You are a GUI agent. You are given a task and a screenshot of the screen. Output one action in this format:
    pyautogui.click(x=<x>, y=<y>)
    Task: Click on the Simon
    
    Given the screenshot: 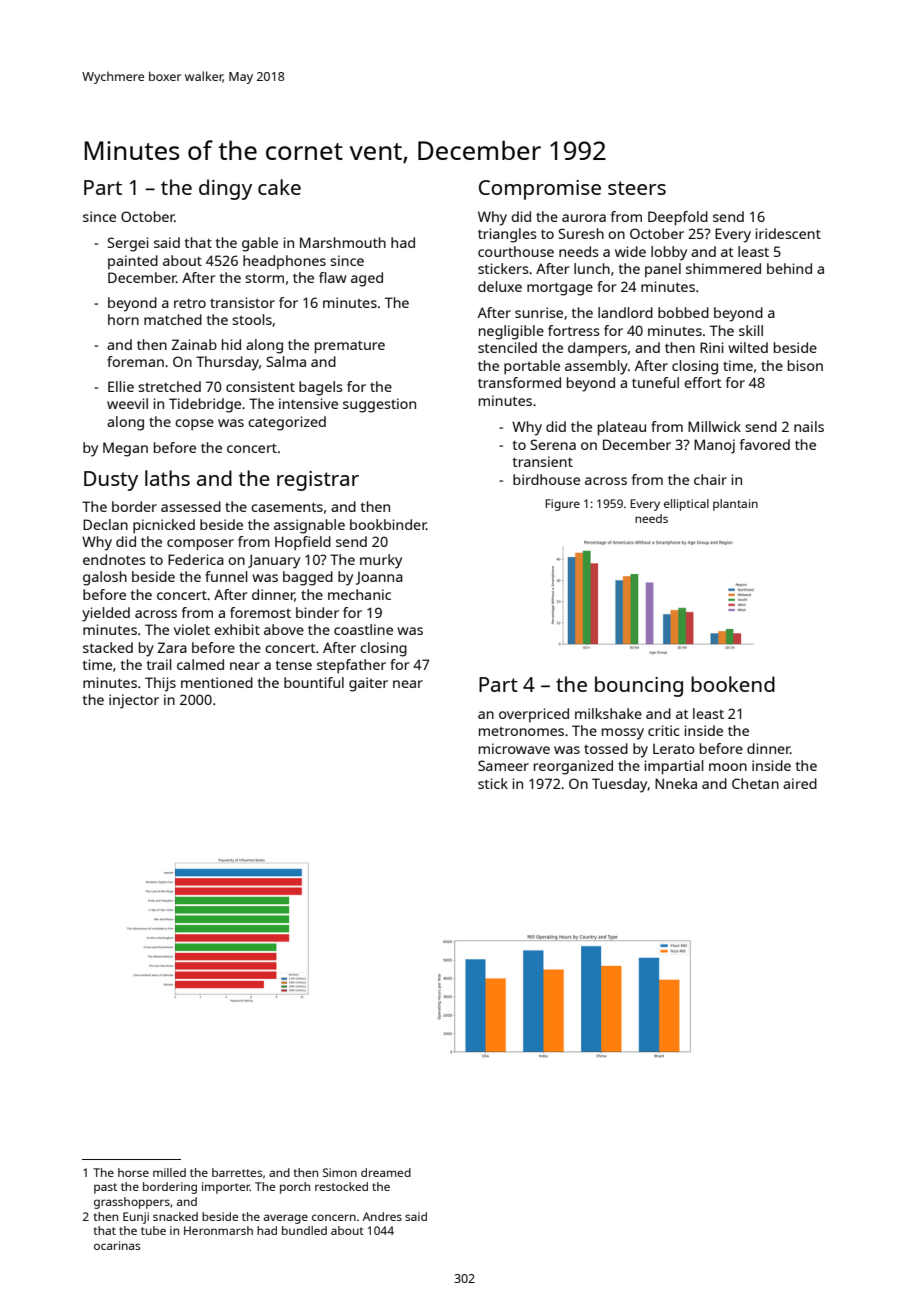 What is the action you would take?
    pyautogui.click(x=340, y=1172)
